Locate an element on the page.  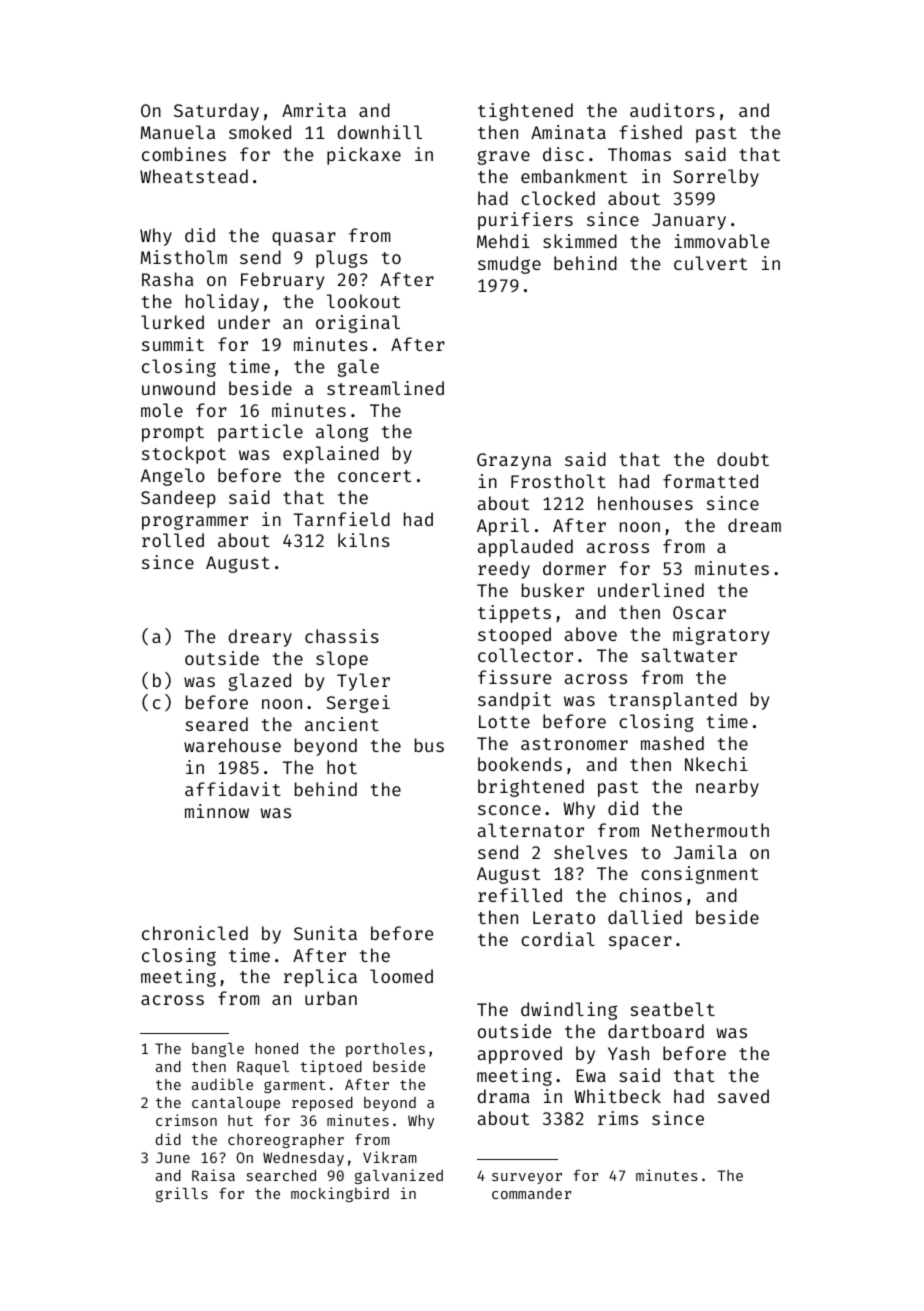
warehouse is located at coordinates (232, 745).
